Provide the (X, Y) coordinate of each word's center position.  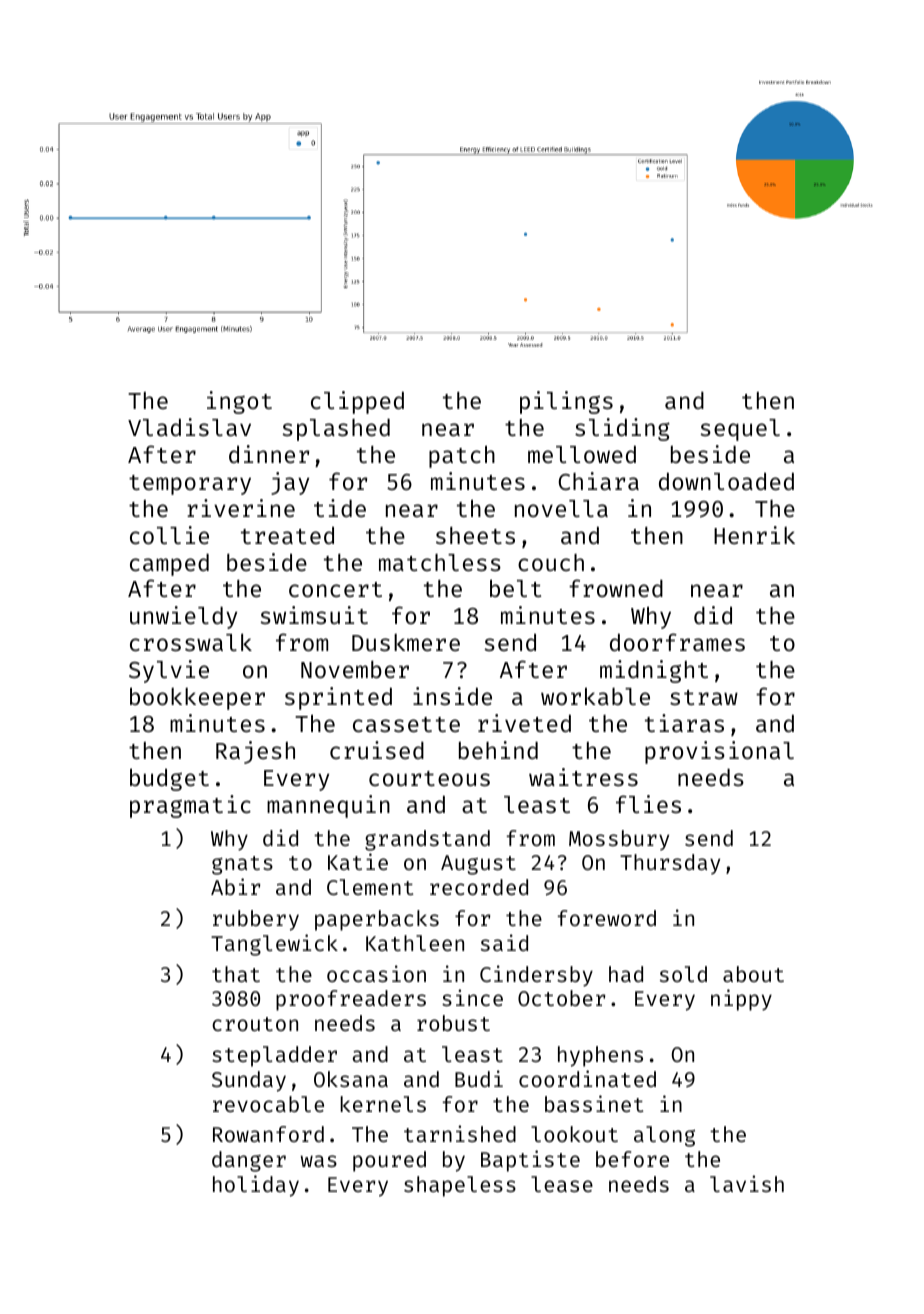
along (664, 1136)
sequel (740, 430)
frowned (616, 588)
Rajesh (255, 752)
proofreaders (351, 1000)
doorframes (677, 642)
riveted (524, 723)
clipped (357, 402)
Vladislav (189, 427)
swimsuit (314, 615)
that (236, 974)
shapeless (460, 1186)
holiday (256, 1186)
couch (551, 562)
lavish (747, 1183)
